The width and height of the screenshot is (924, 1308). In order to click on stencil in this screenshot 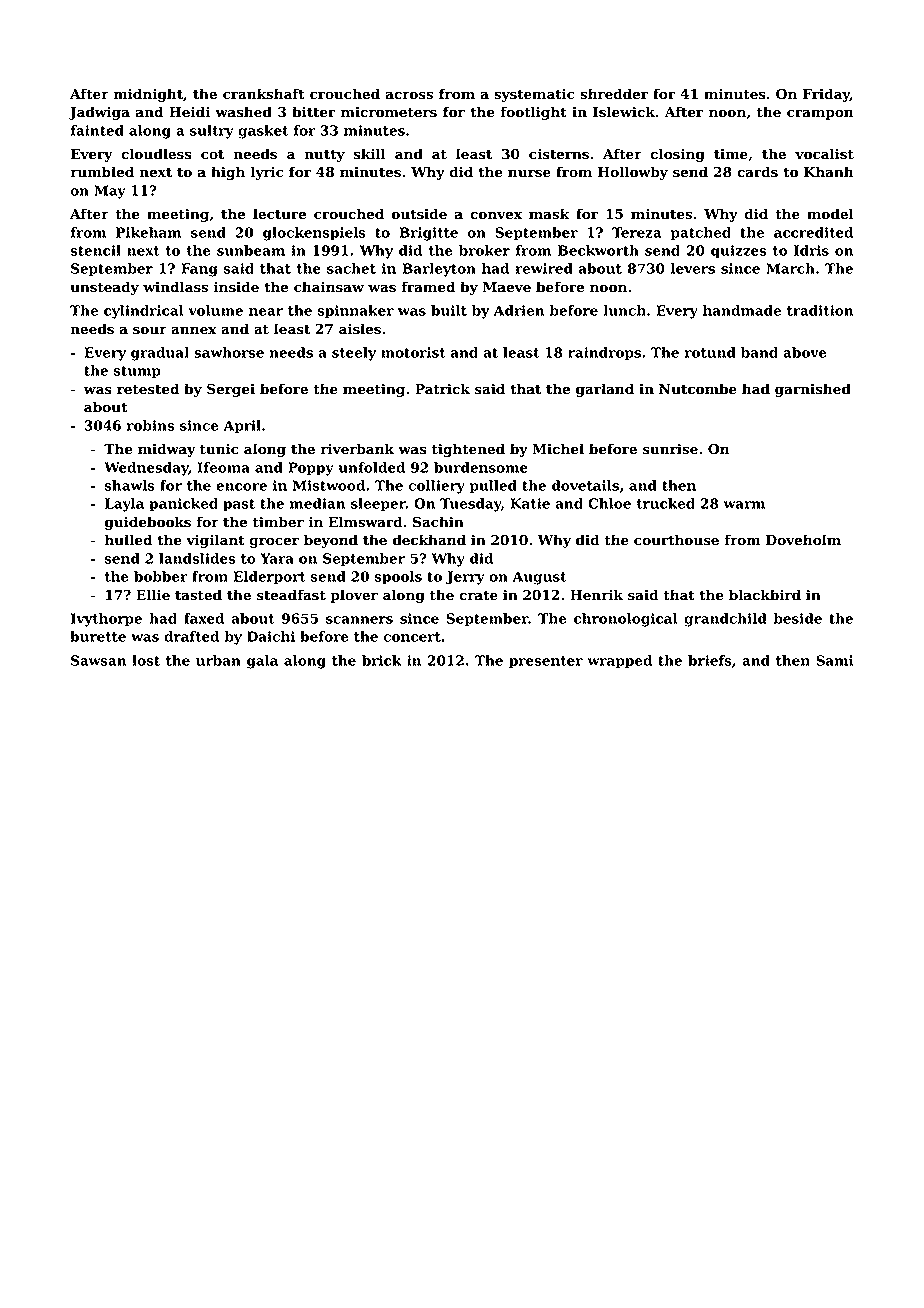, I will do `click(95, 250)`.
